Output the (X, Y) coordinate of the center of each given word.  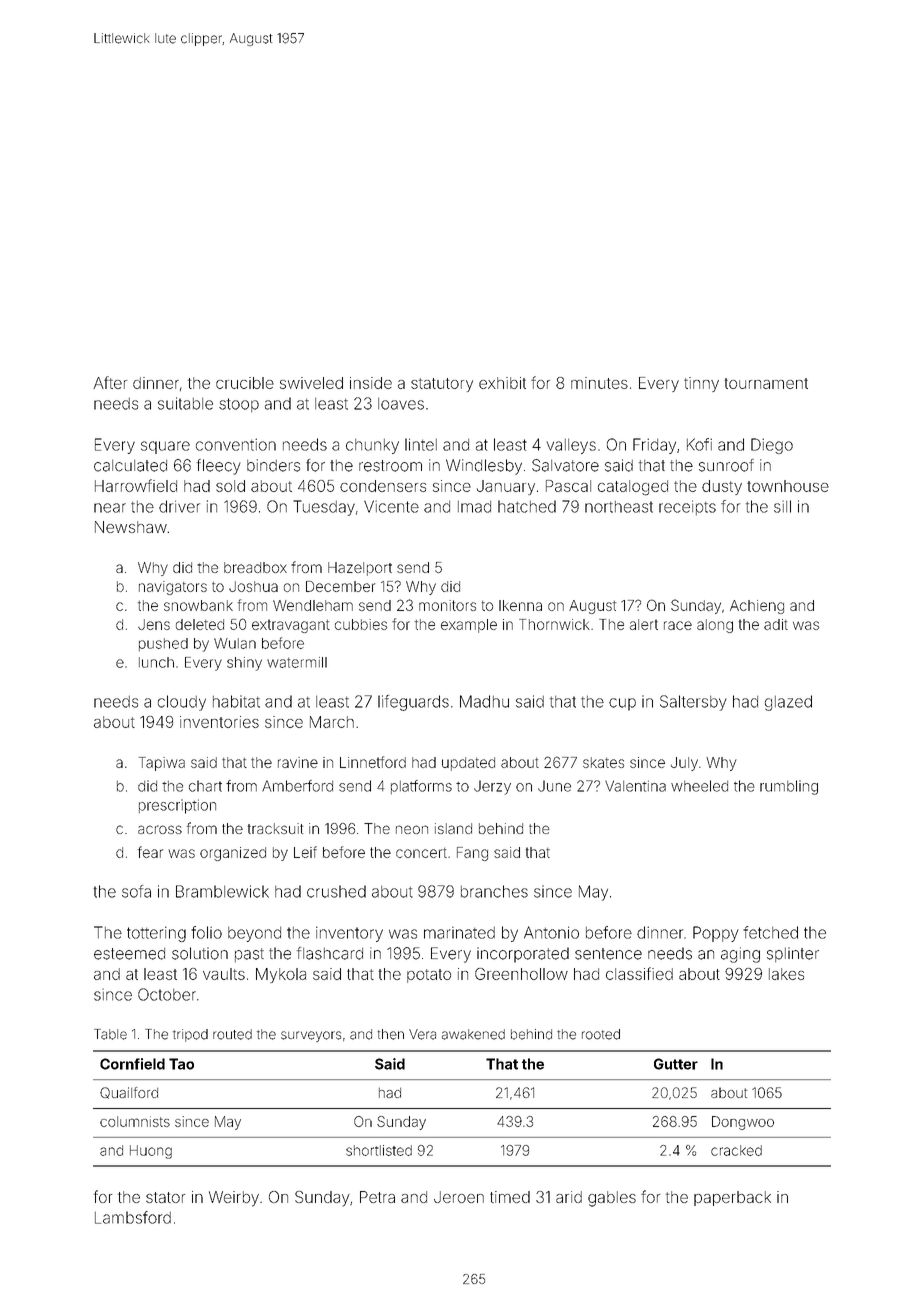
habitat (236, 701)
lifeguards (413, 703)
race (678, 625)
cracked (736, 1150)
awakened (473, 1034)
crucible (245, 383)
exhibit (502, 383)
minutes (599, 383)
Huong (151, 1152)
